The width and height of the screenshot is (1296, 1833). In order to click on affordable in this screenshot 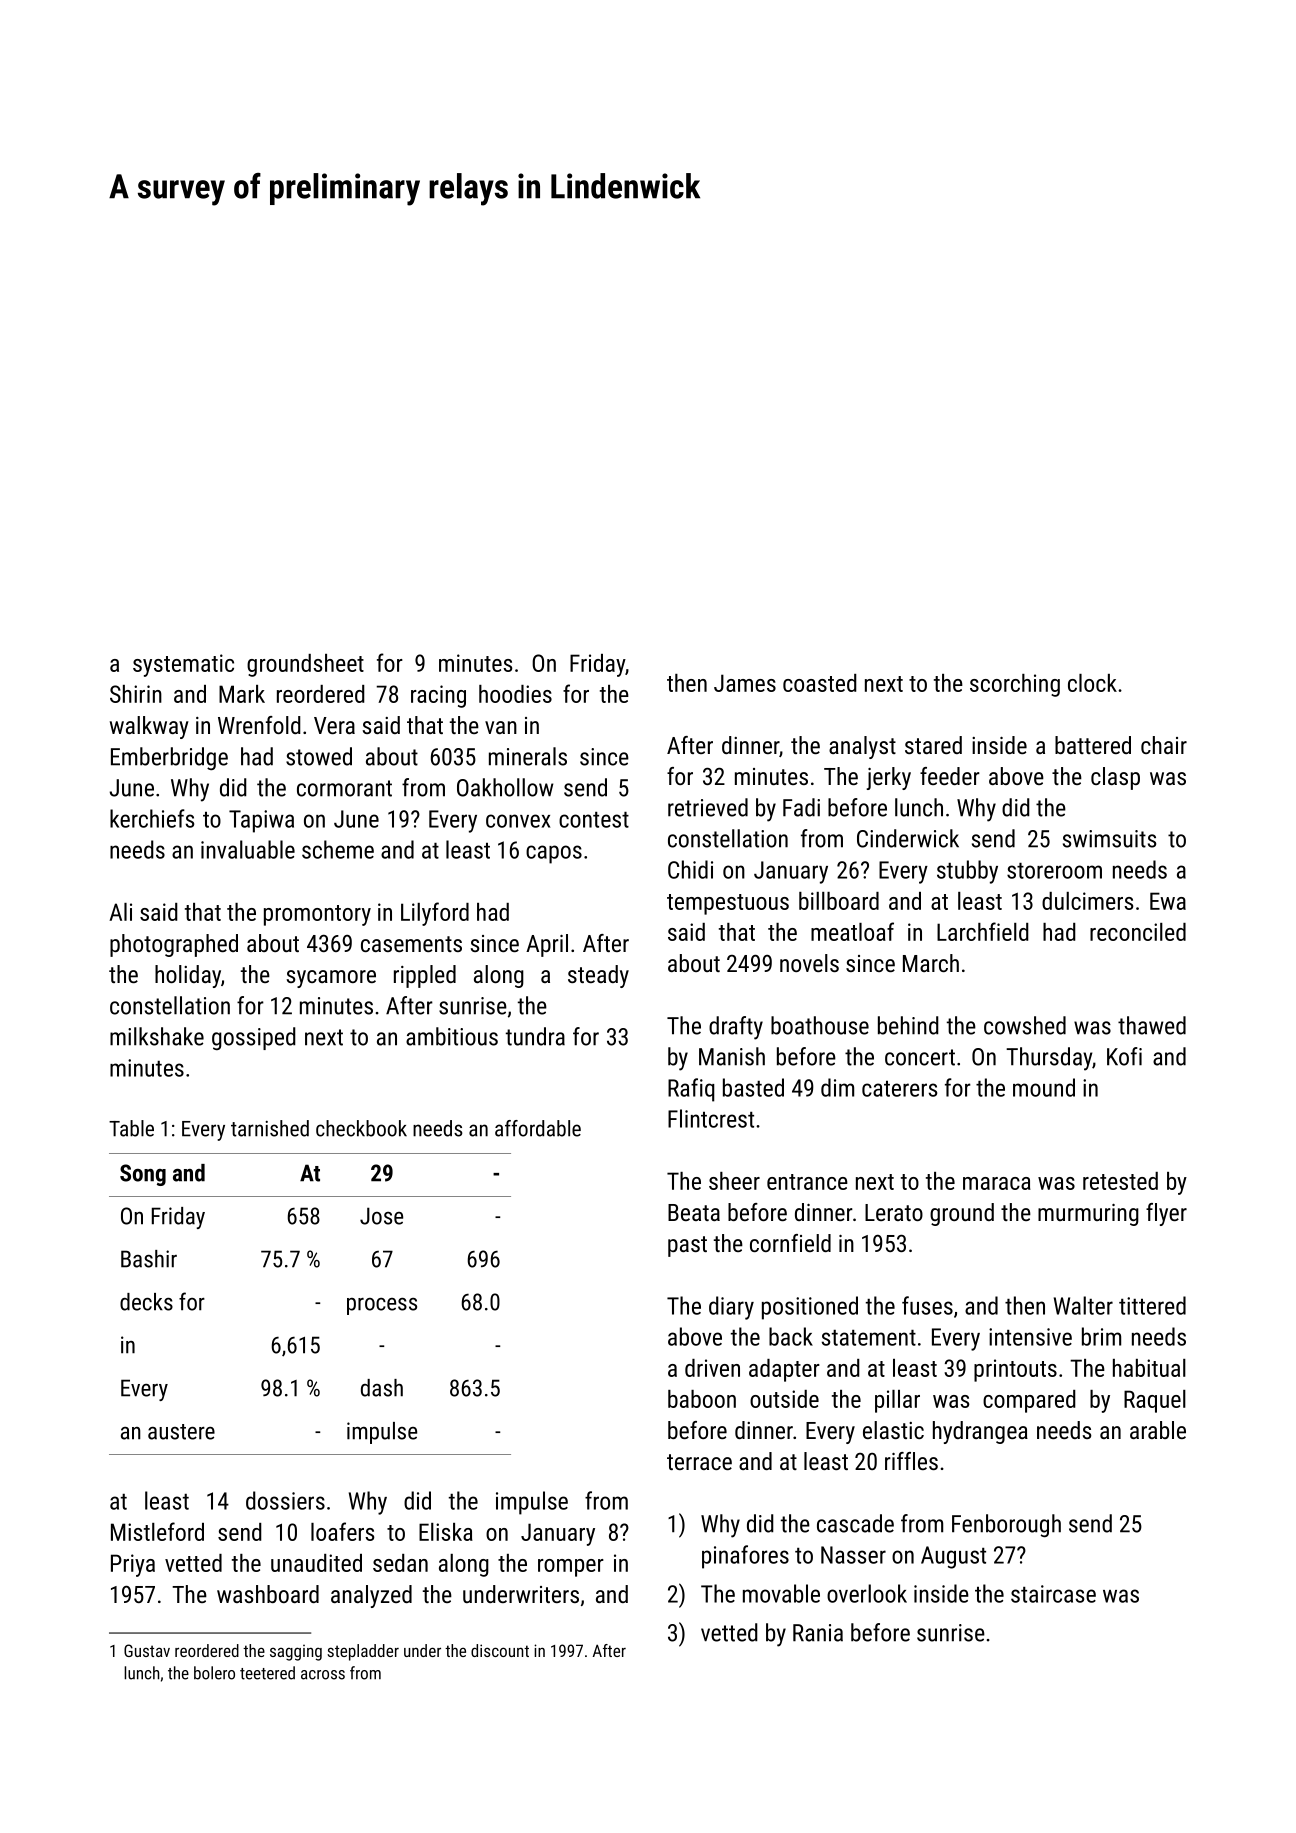, I will do `click(538, 1128)`.
